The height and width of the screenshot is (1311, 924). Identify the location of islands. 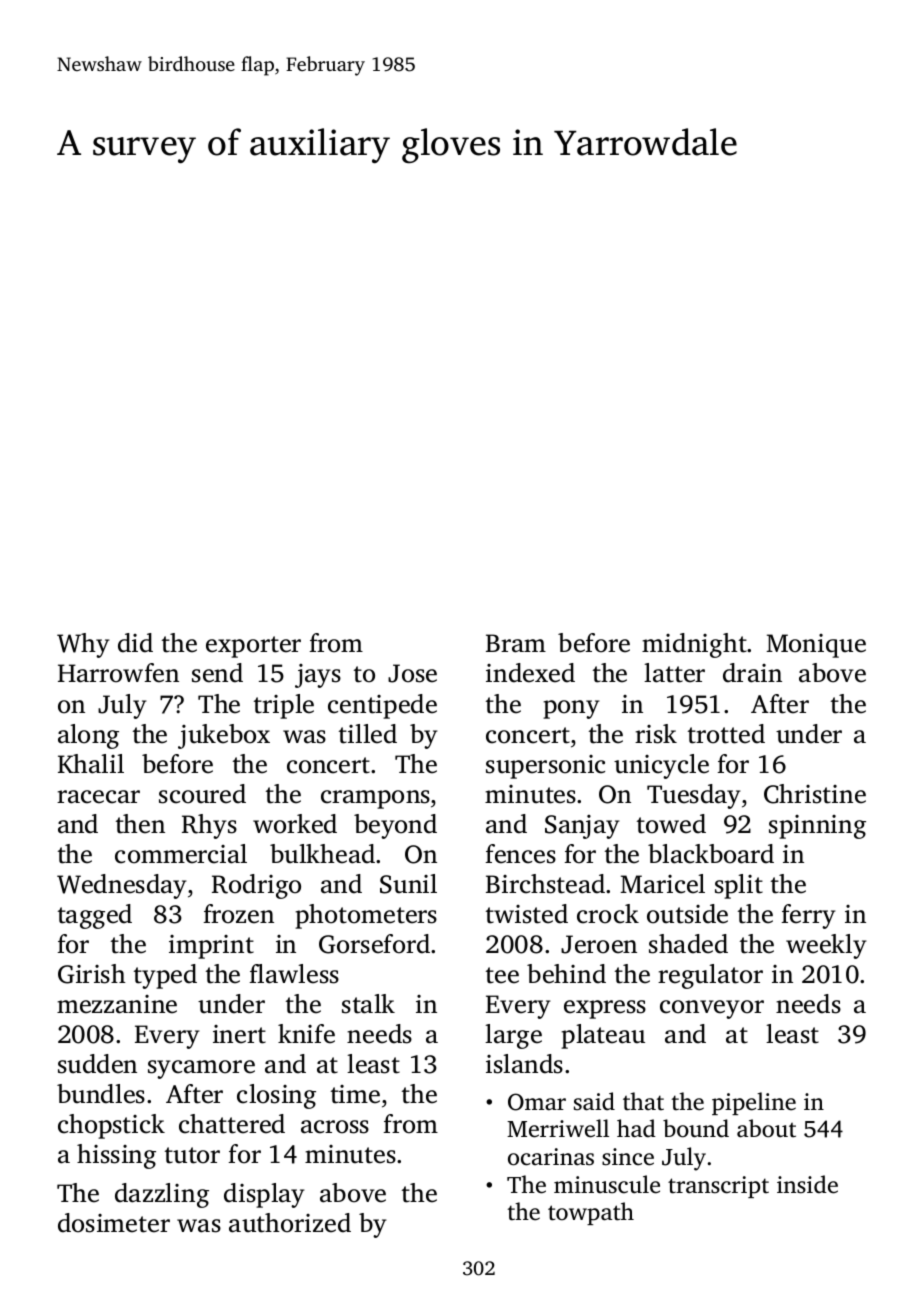
(524, 1064).
